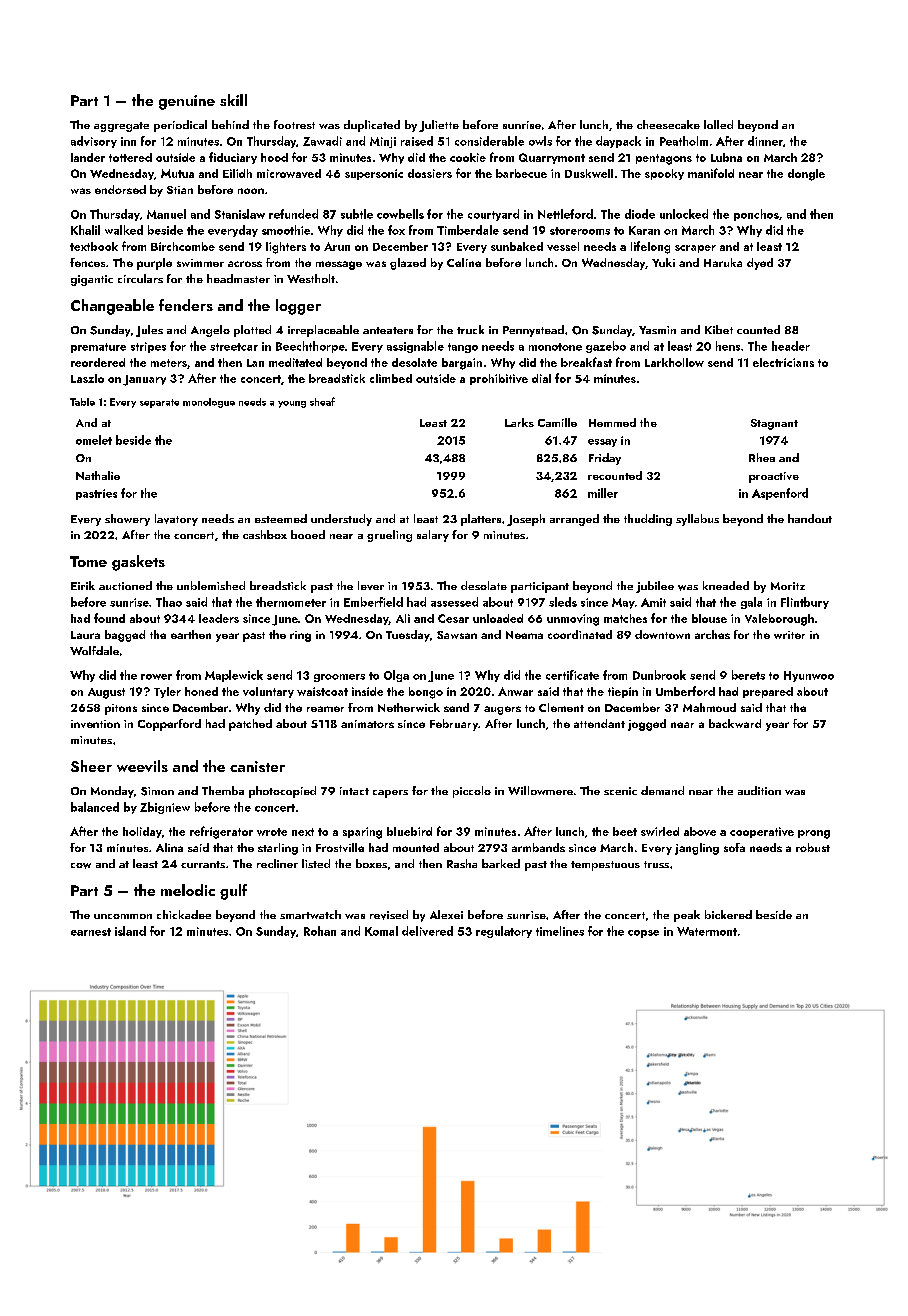 This screenshot has width=908, height=1316. I want to click on dossiers, so click(430, 173).
